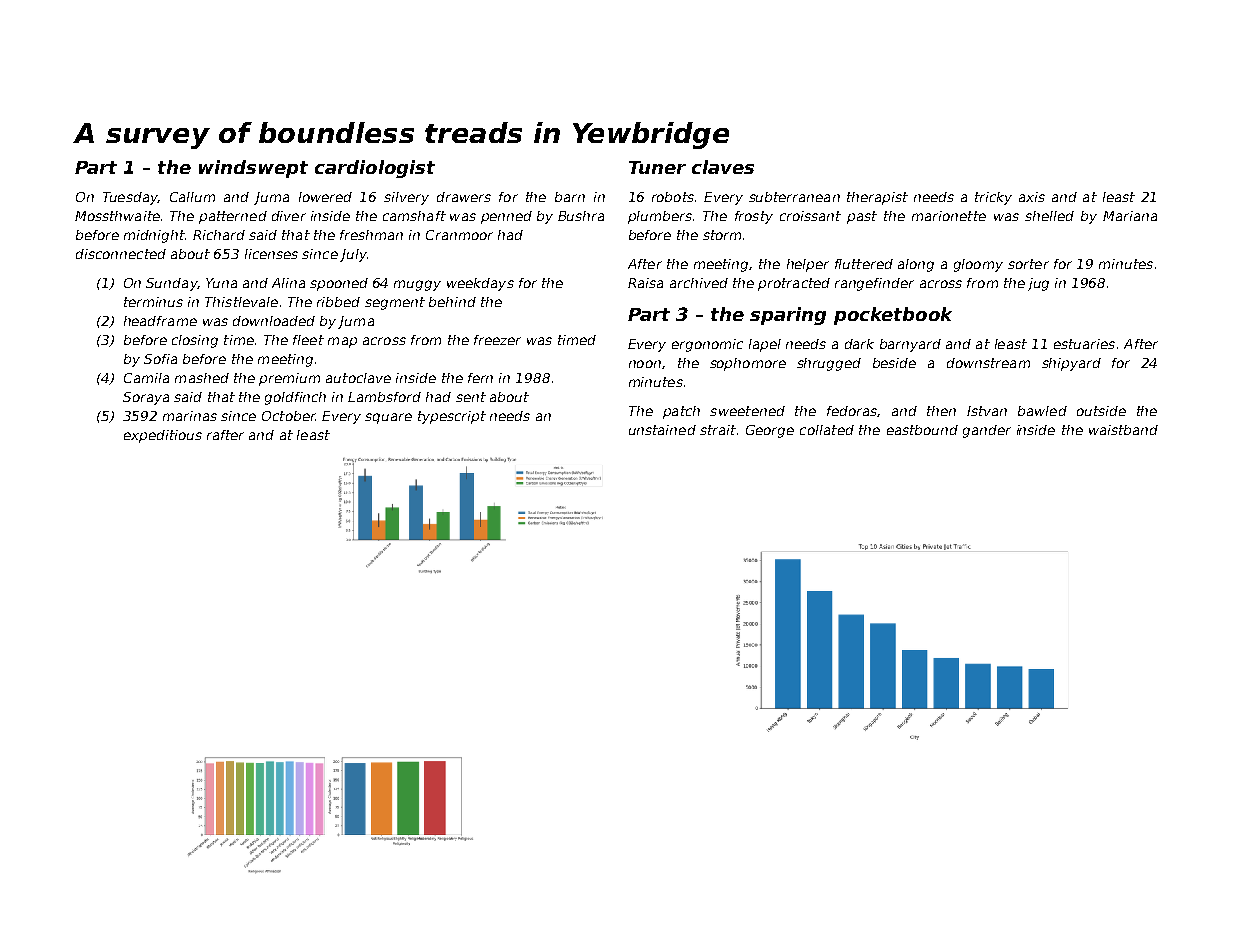 The width and height of the screenshot is (1233, 952). Describe the element at coordinates (459, 235) in the screenshot. I see `Cranmoor` at that location.
